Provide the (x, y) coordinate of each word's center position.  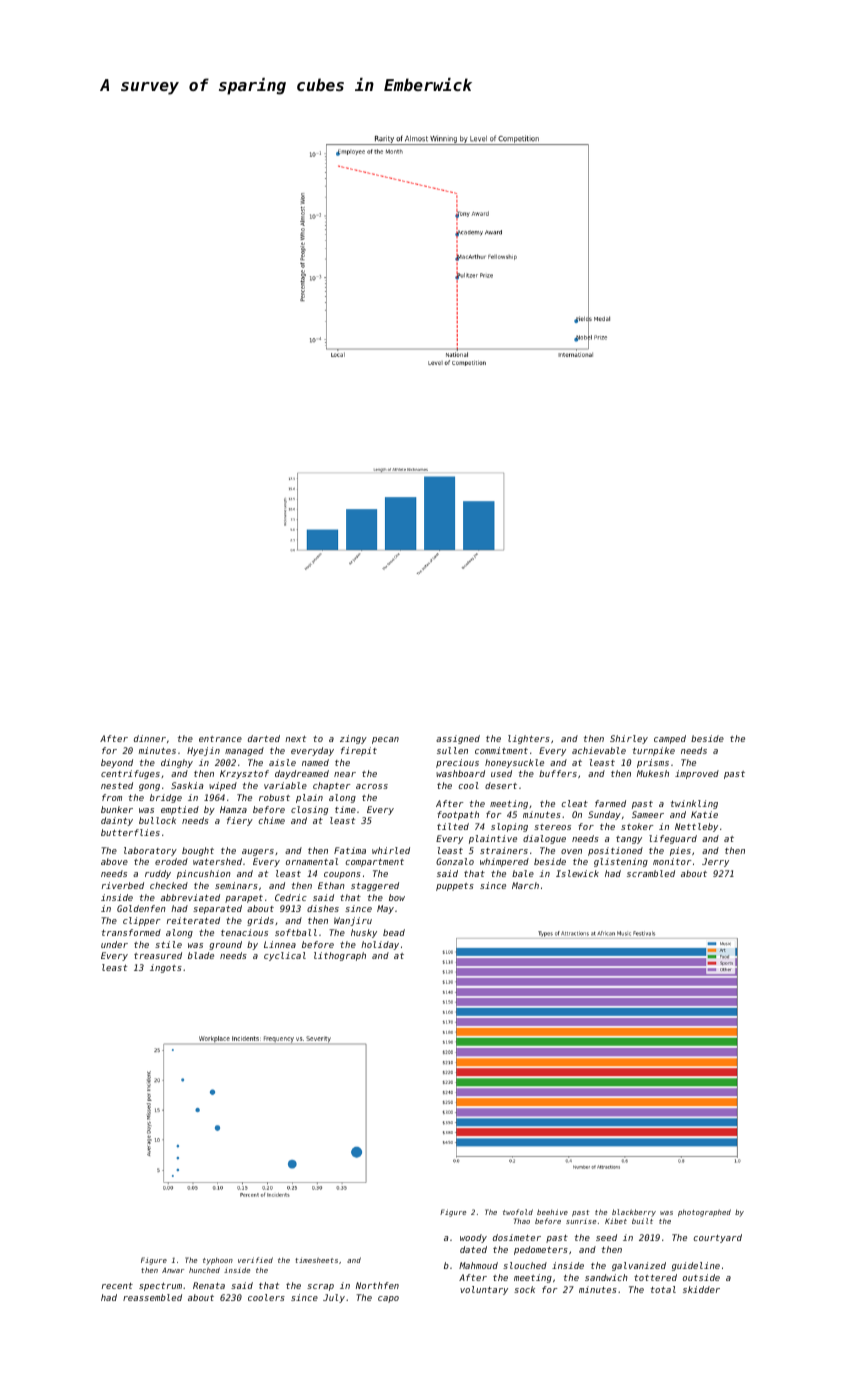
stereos (552, 827)
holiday (380, 945)
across (372, 786)
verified (255, 1260)
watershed (217, 861)
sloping (509, 827)
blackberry (634, 1213)
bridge (166, 798)
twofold (518, 1212)
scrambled (651, 873)
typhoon (218, 1261)
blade (201, 955)
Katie (704, 814)
